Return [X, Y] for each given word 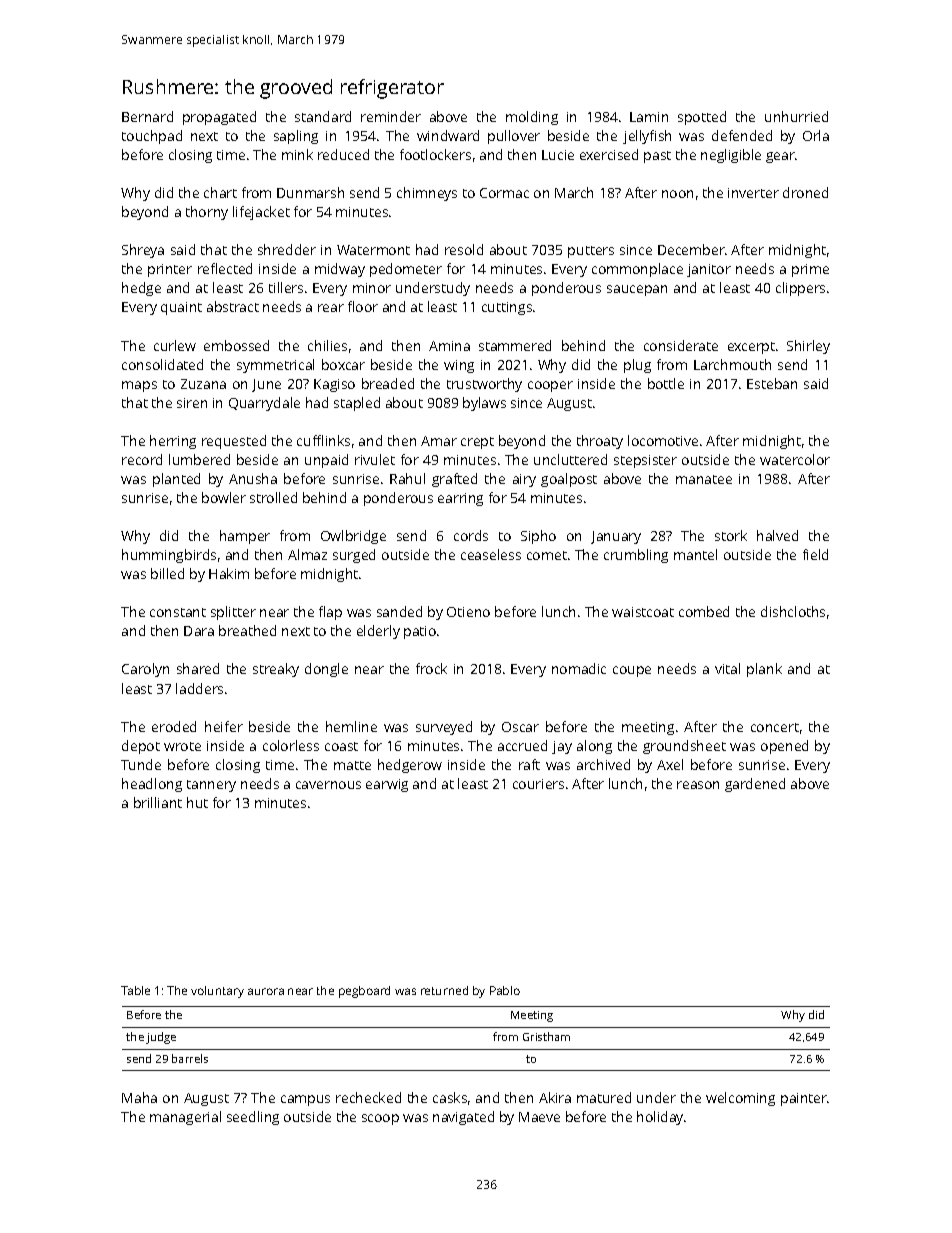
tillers [286, 287]
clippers [800, 289]
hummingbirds [169, 556]
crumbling [636, 556]
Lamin [649, 117]
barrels [190, 1058]
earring [460, 499]
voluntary [217, 992]
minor [372, 288]
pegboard [364, 992]
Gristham [546, 1036]
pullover [514, 137]
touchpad [152, 137]
